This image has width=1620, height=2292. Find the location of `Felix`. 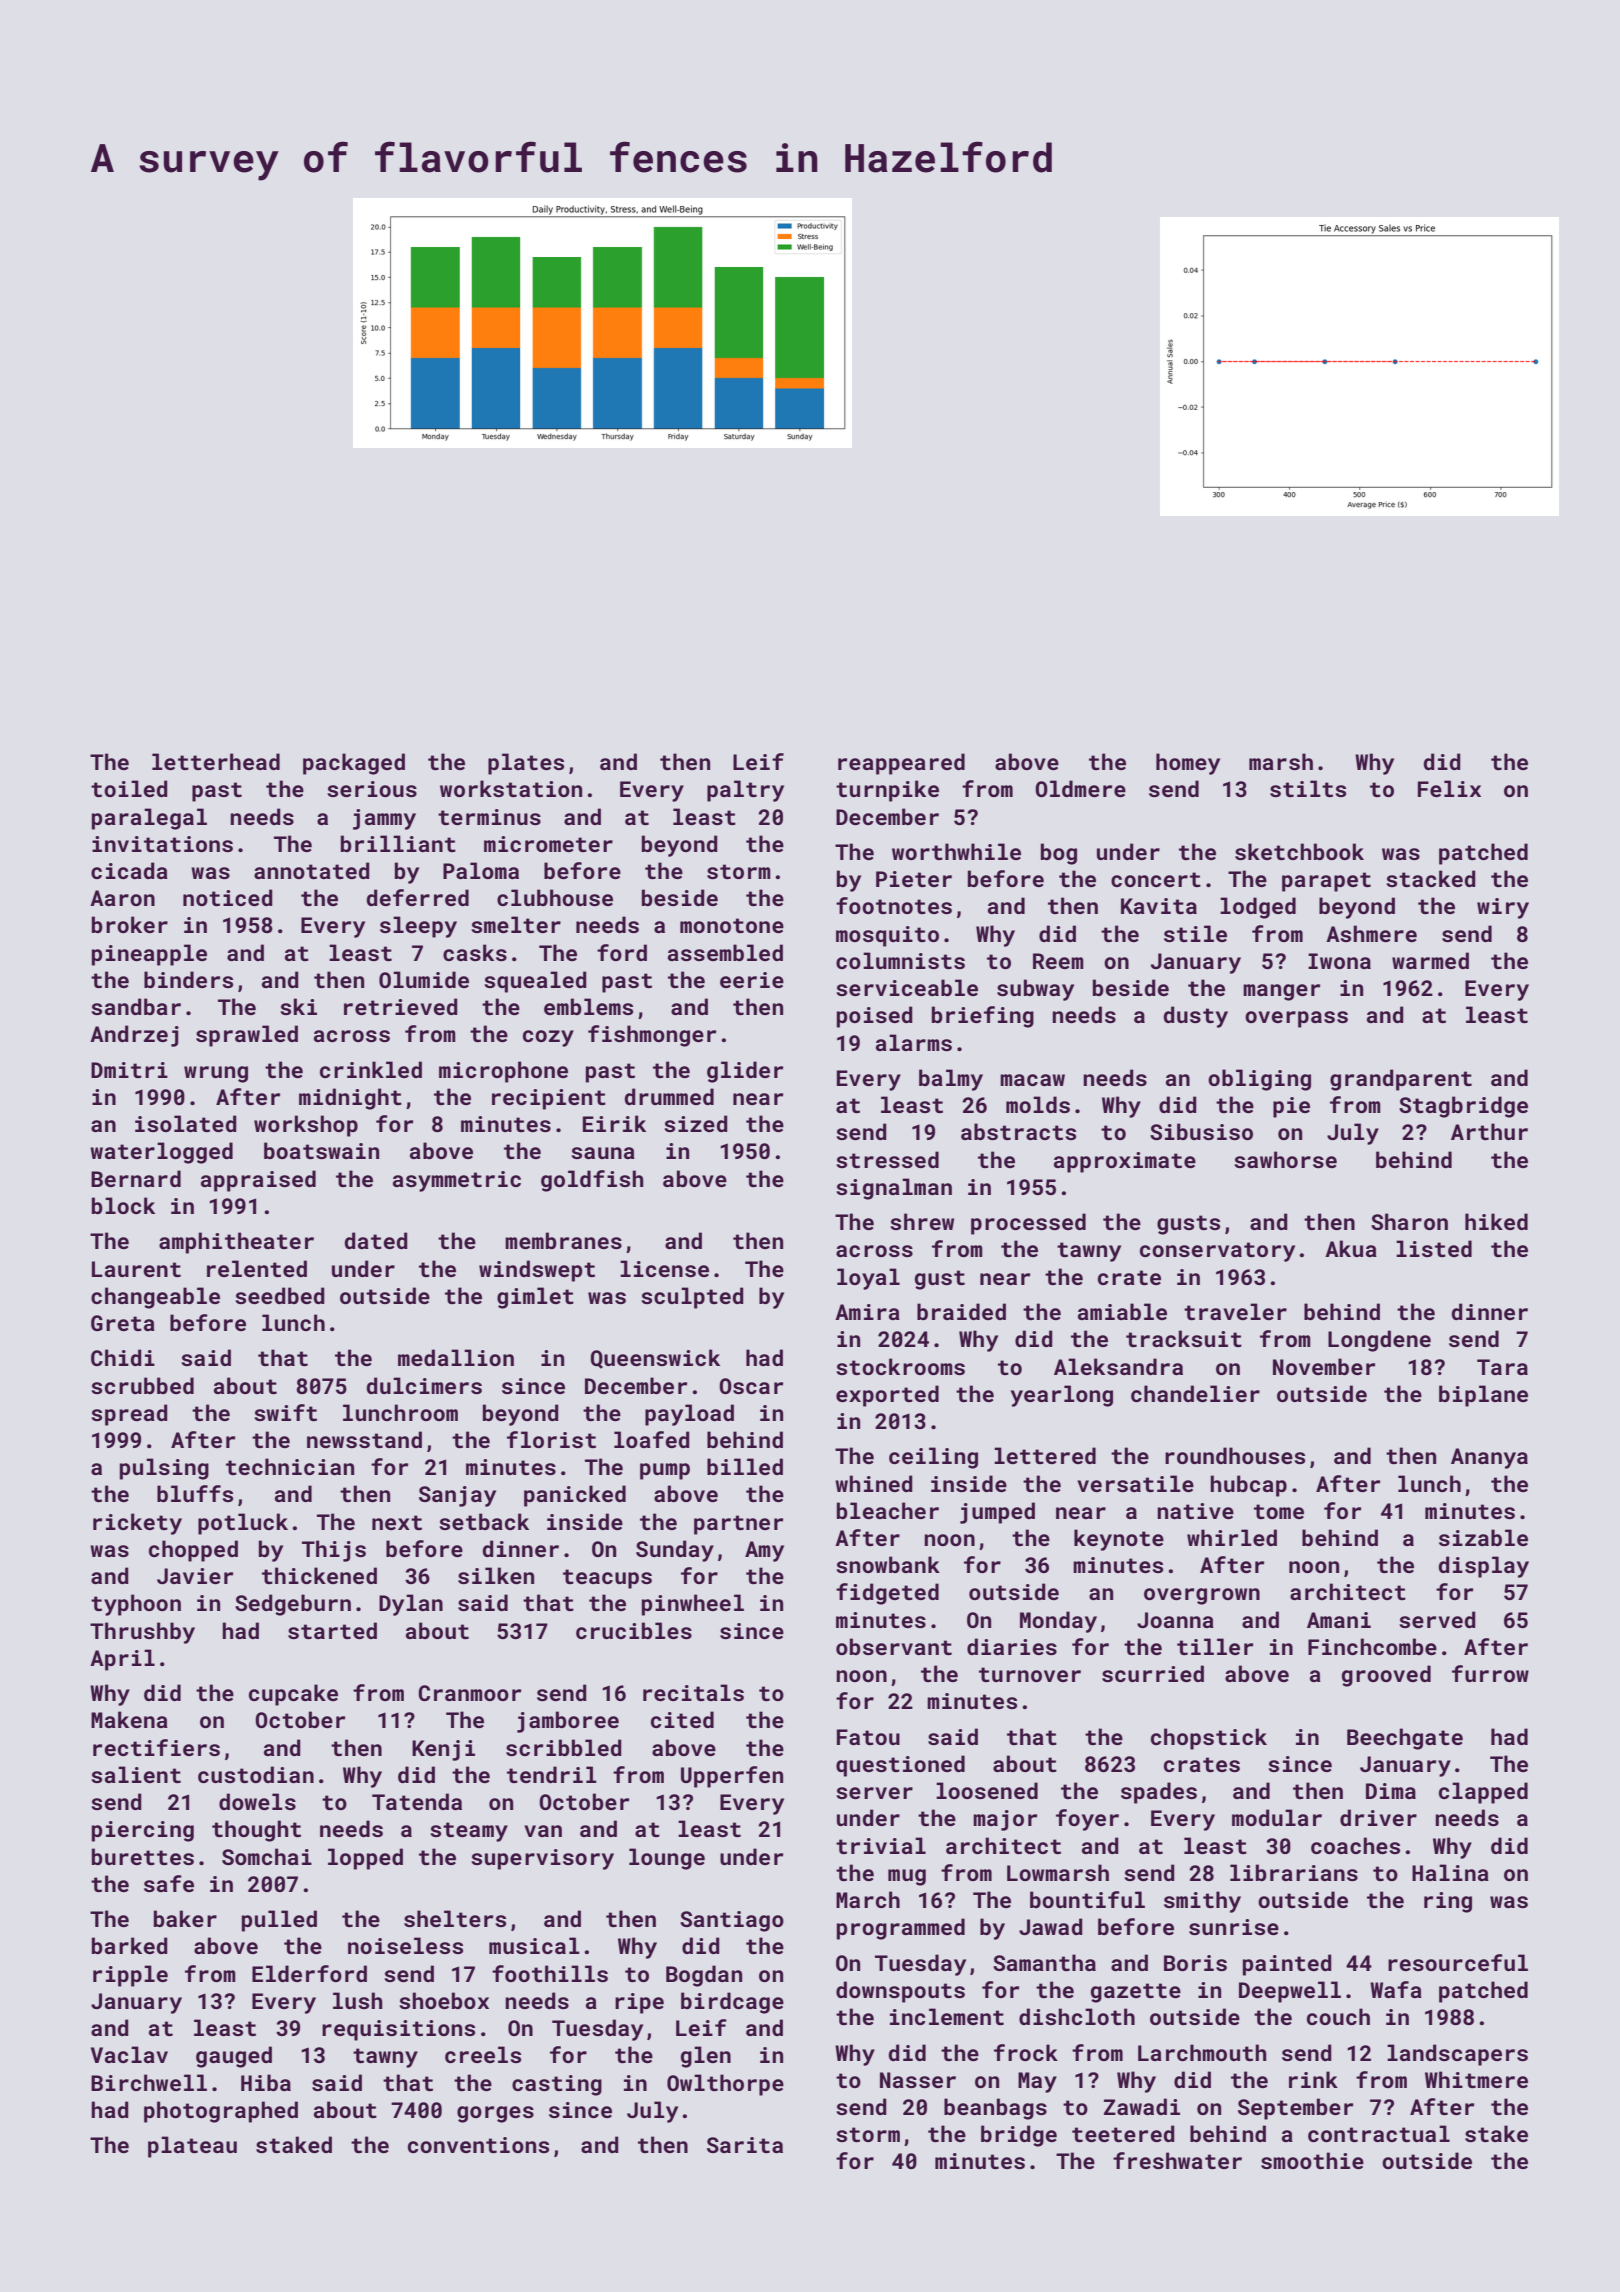

Felix is located at coordinates (1449, 788).
